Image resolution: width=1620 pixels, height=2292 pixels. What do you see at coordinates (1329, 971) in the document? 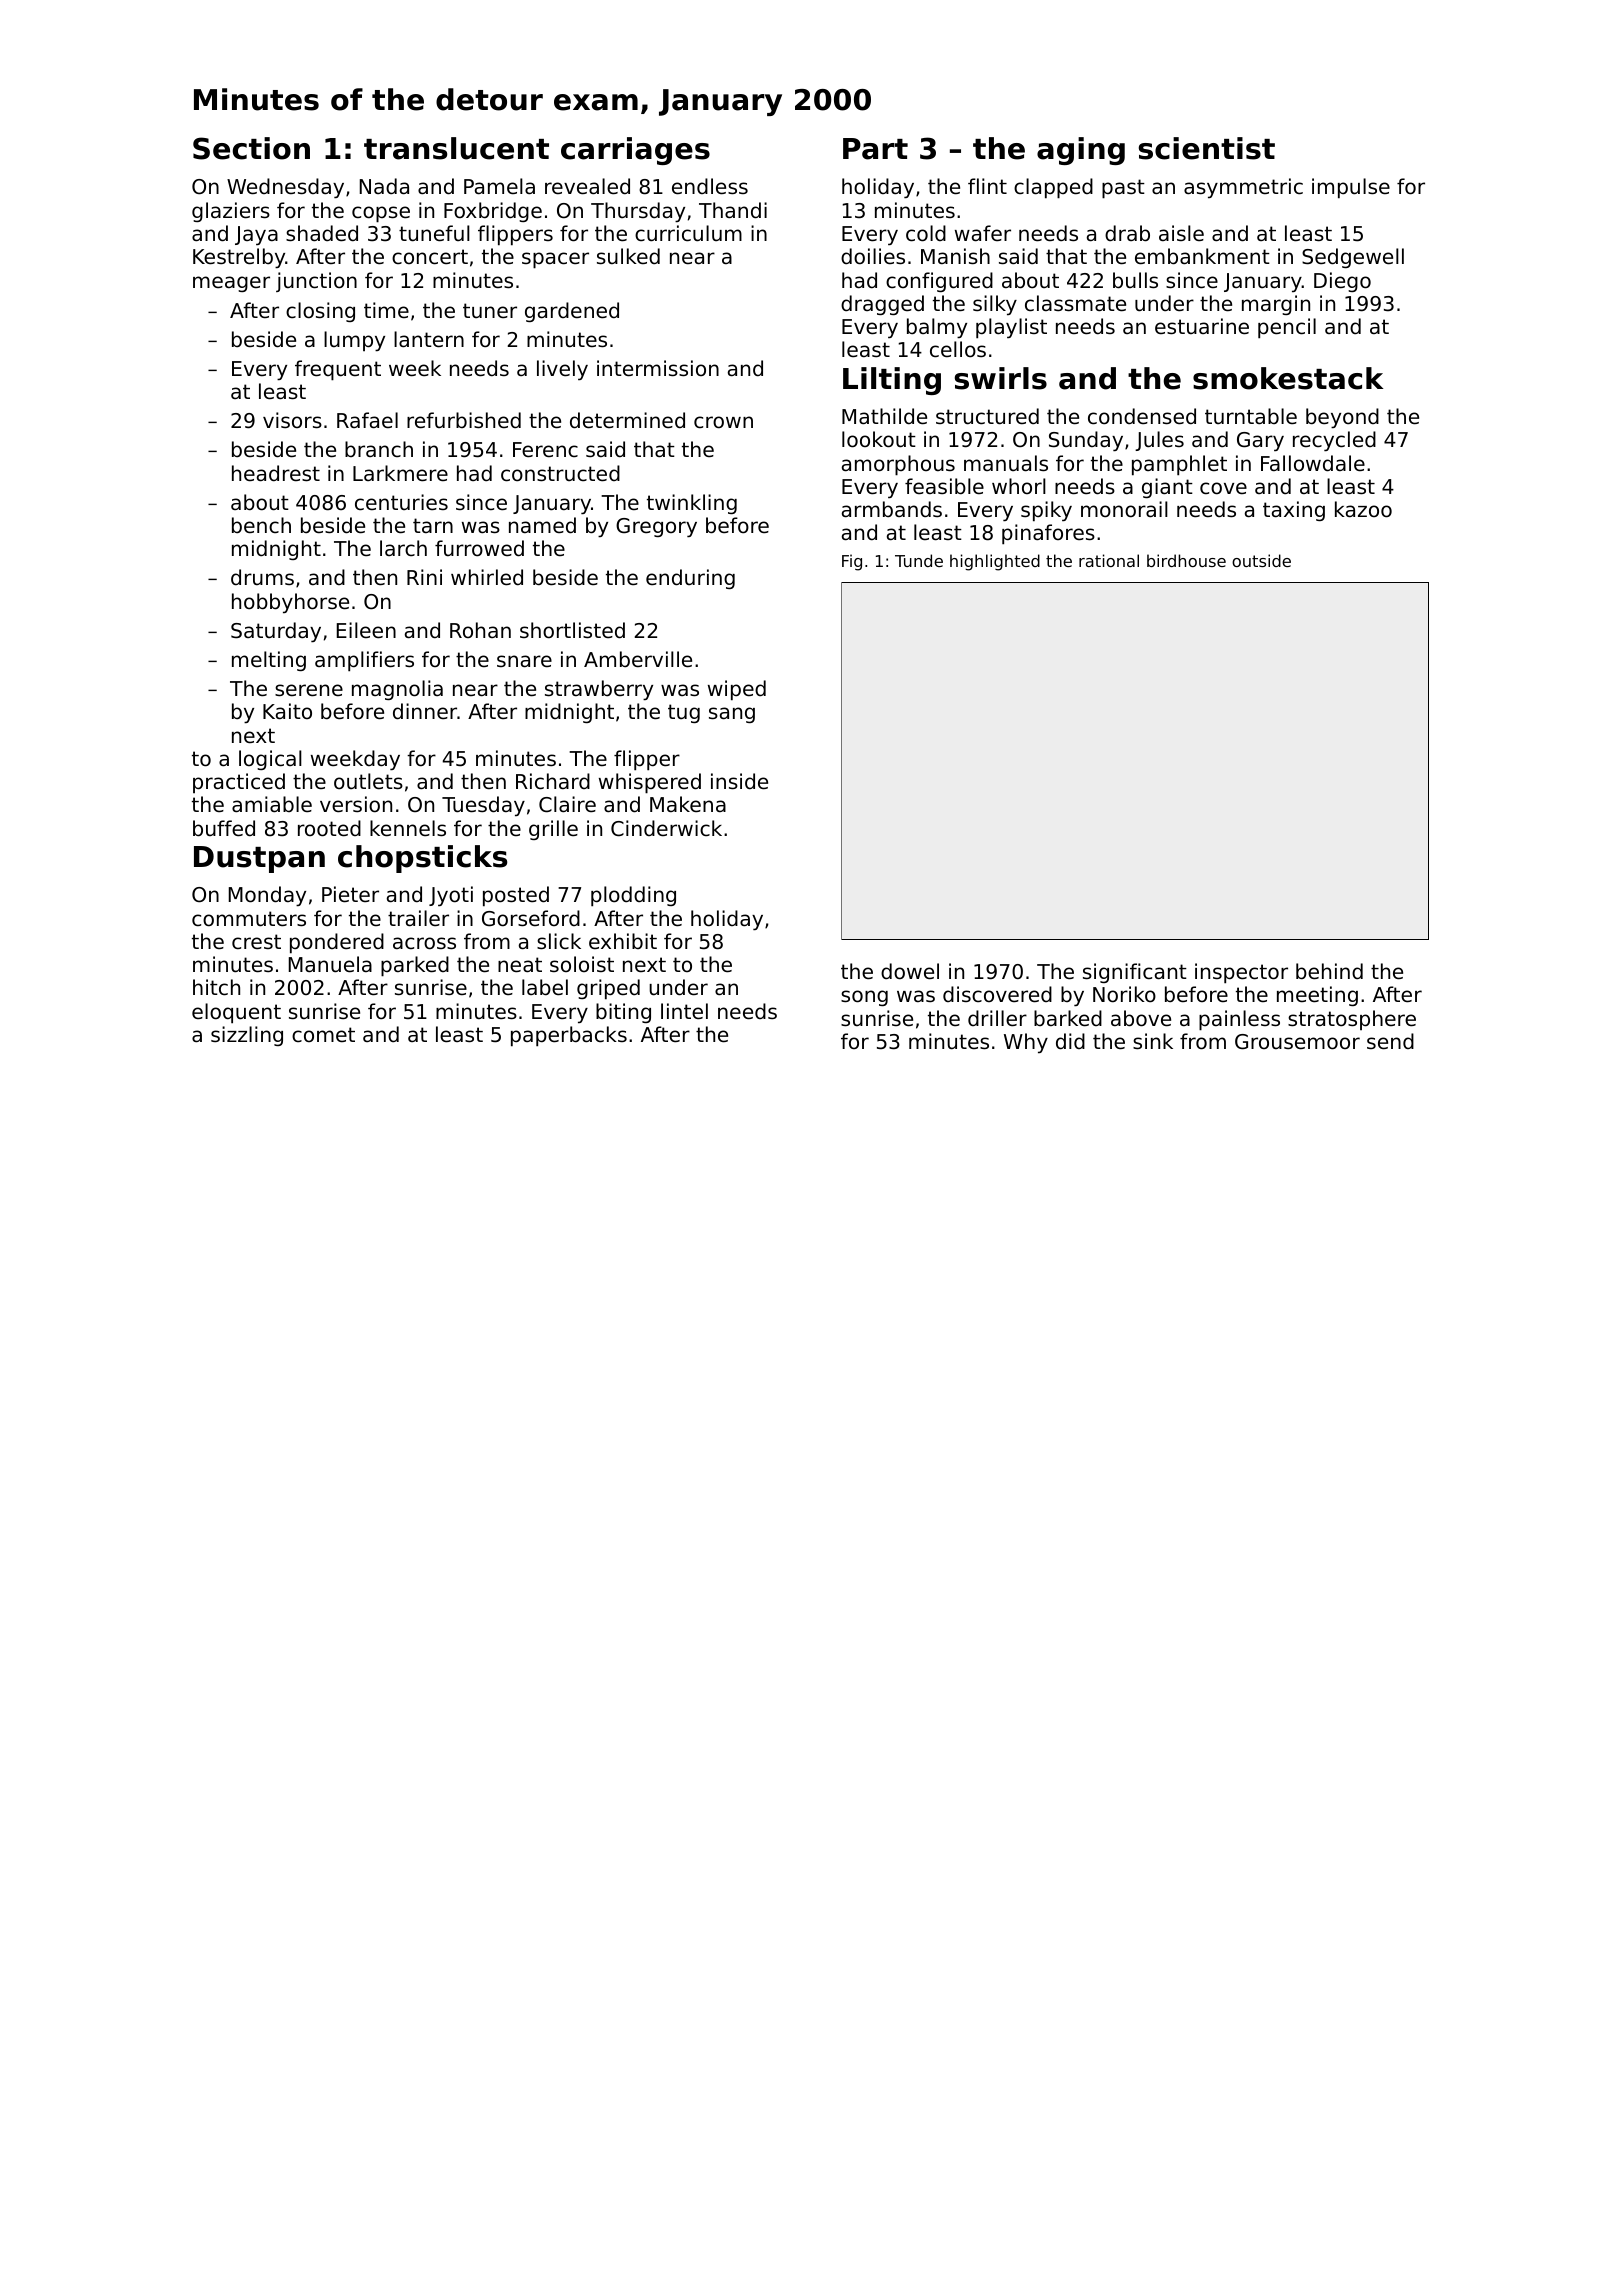
I see `behind` at bounding box center [1329, 971].
